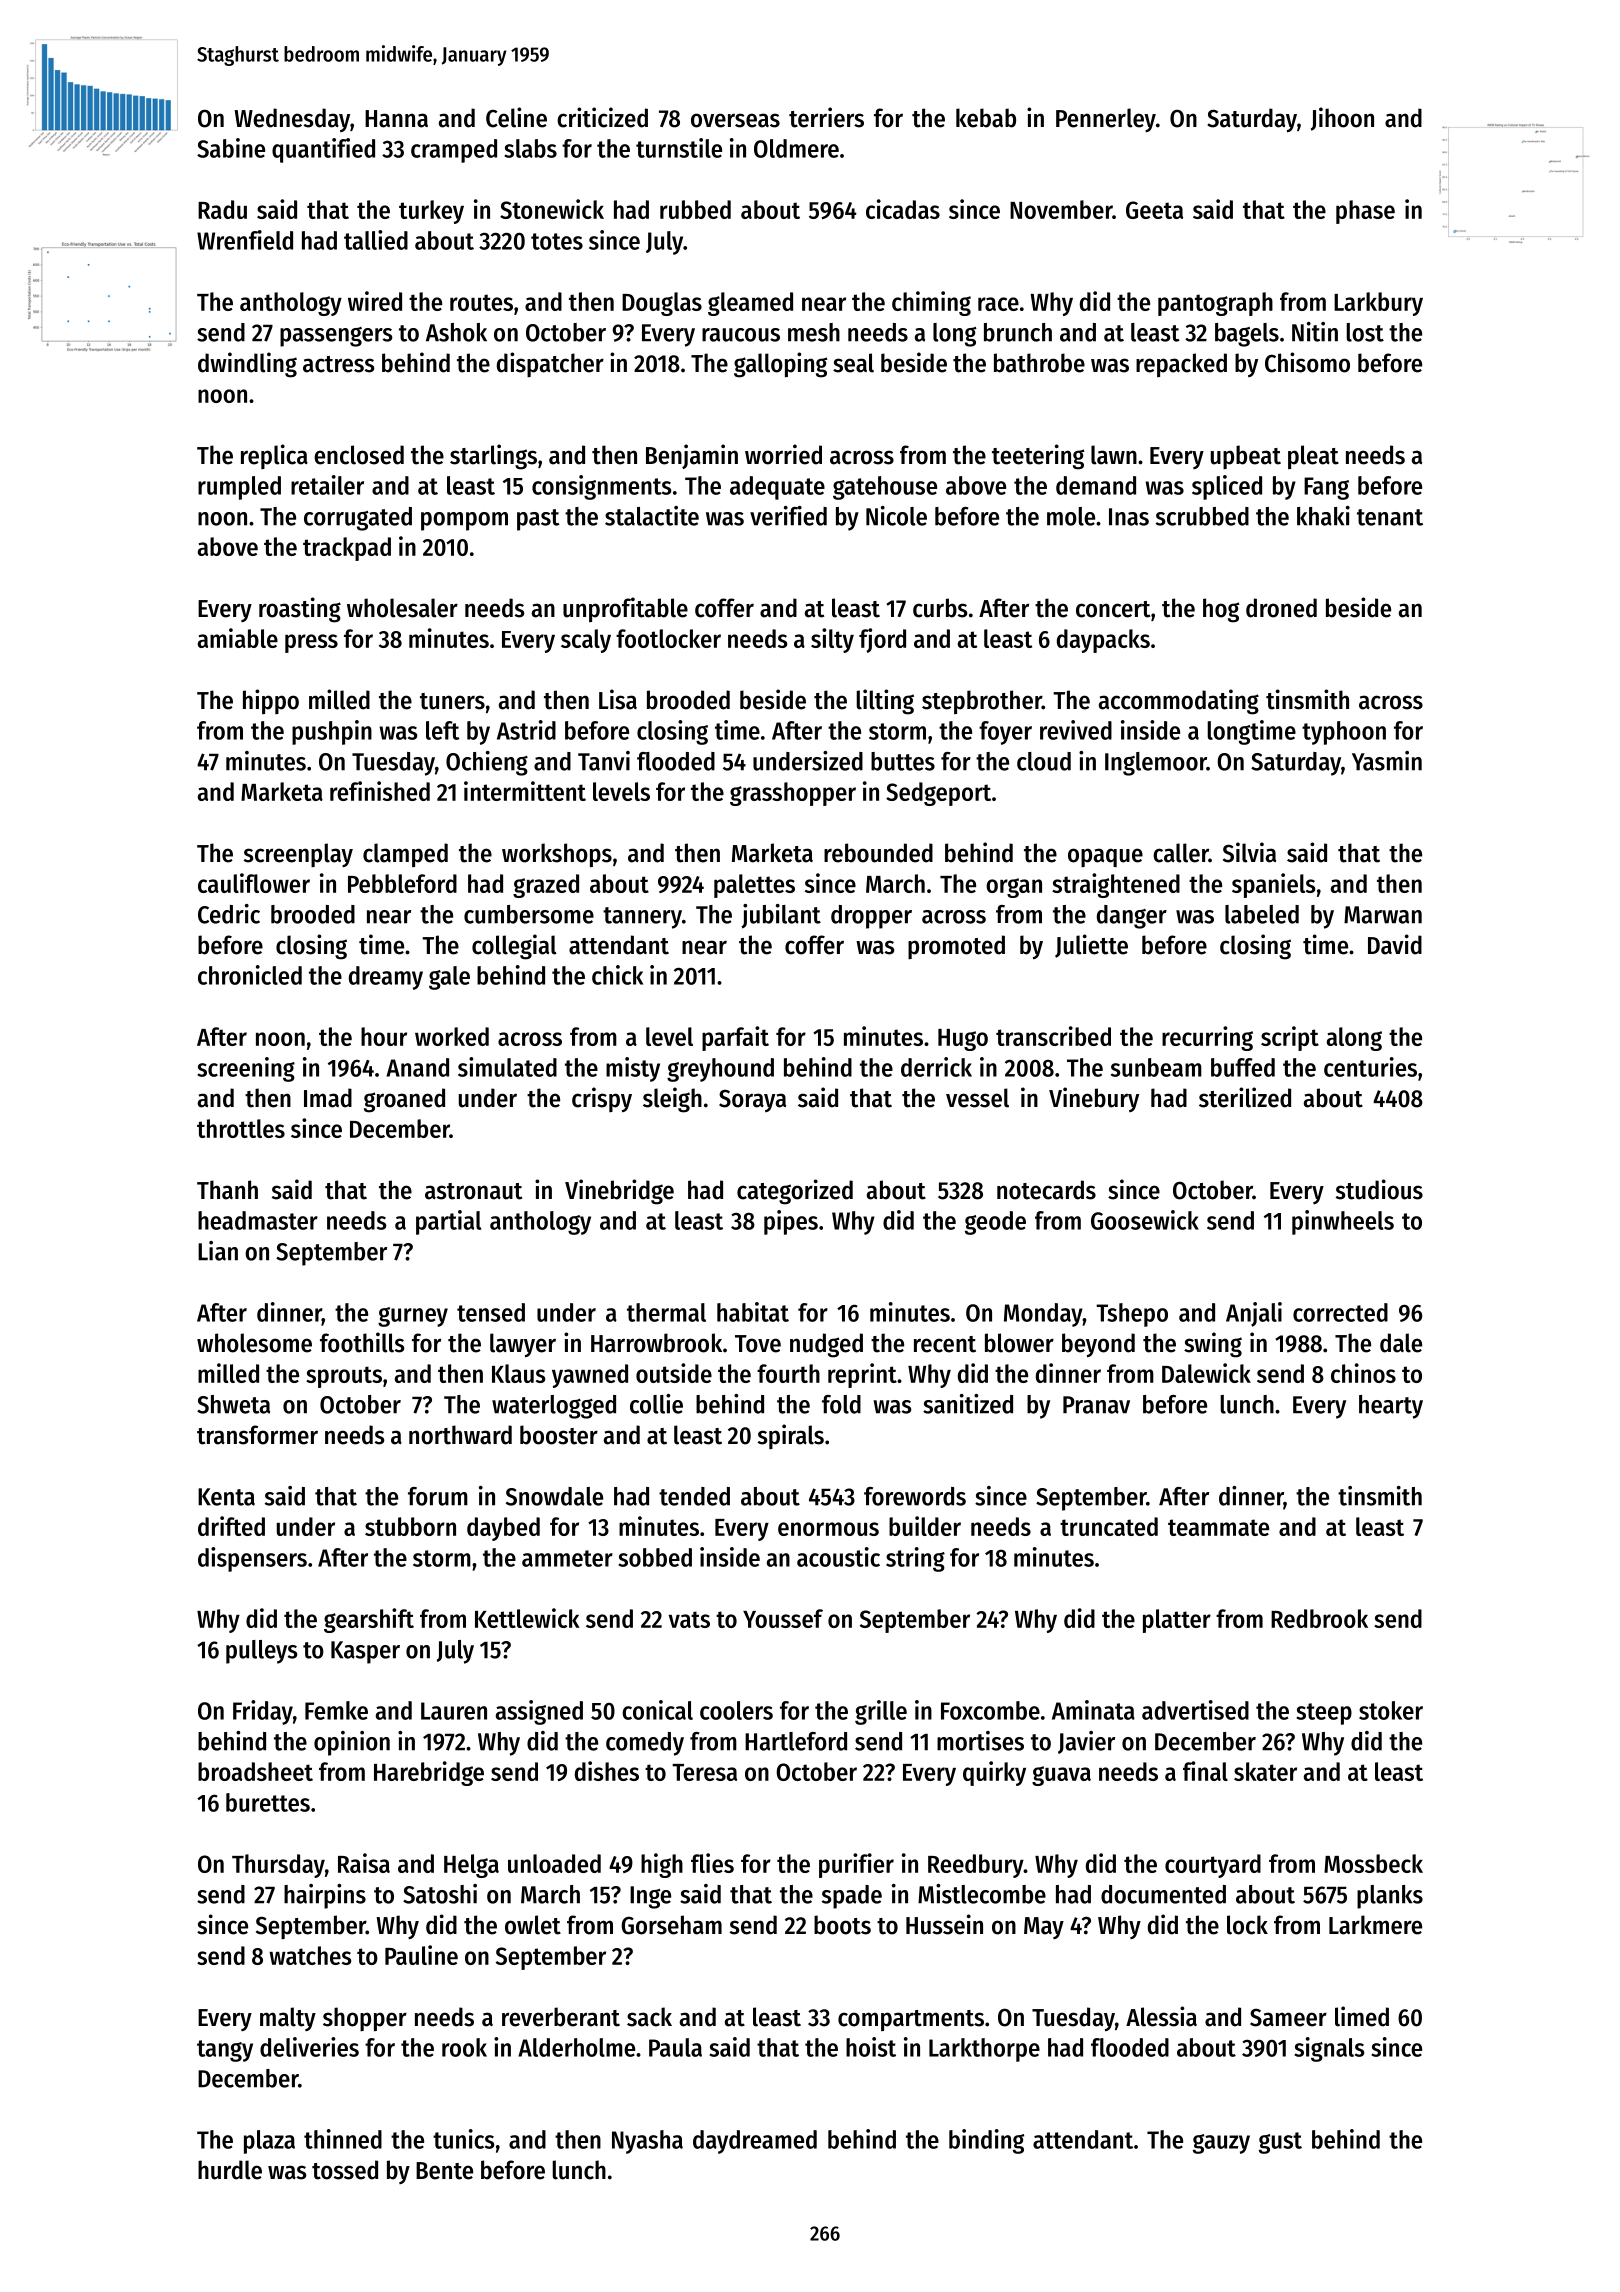  I want to click on watches, so click(310, 1955).
